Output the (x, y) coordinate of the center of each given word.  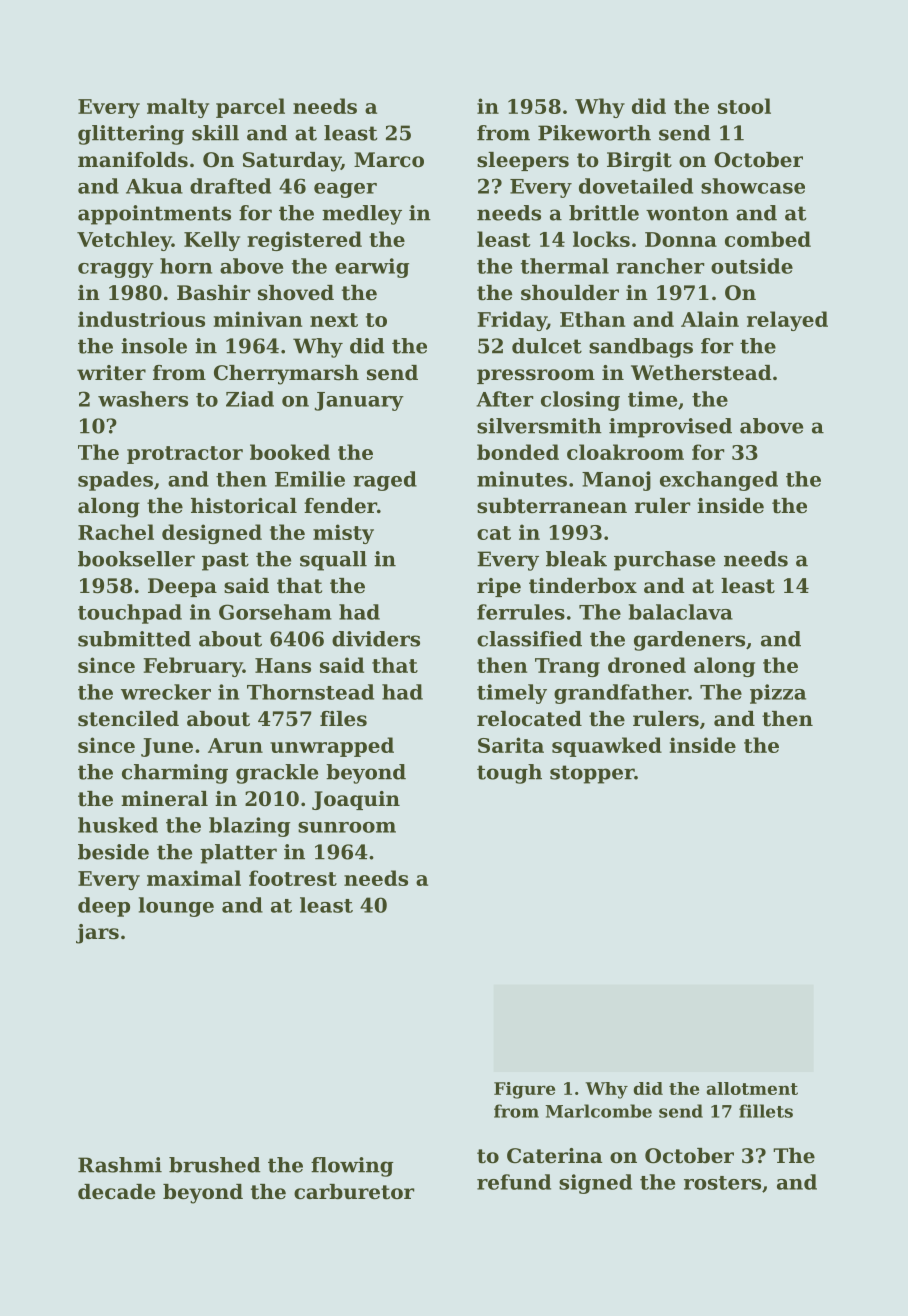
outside (752, 266)
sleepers (523, 161)
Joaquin (356, 800)
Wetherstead (701, 373)
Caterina (555, 1156)
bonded (518, 452)
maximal (194, 878)
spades (115, 481)
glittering (131, 135)
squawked (607, 747)
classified (529, 639)
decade (116, 1192)
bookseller (136, 559)
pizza (778, 694)
